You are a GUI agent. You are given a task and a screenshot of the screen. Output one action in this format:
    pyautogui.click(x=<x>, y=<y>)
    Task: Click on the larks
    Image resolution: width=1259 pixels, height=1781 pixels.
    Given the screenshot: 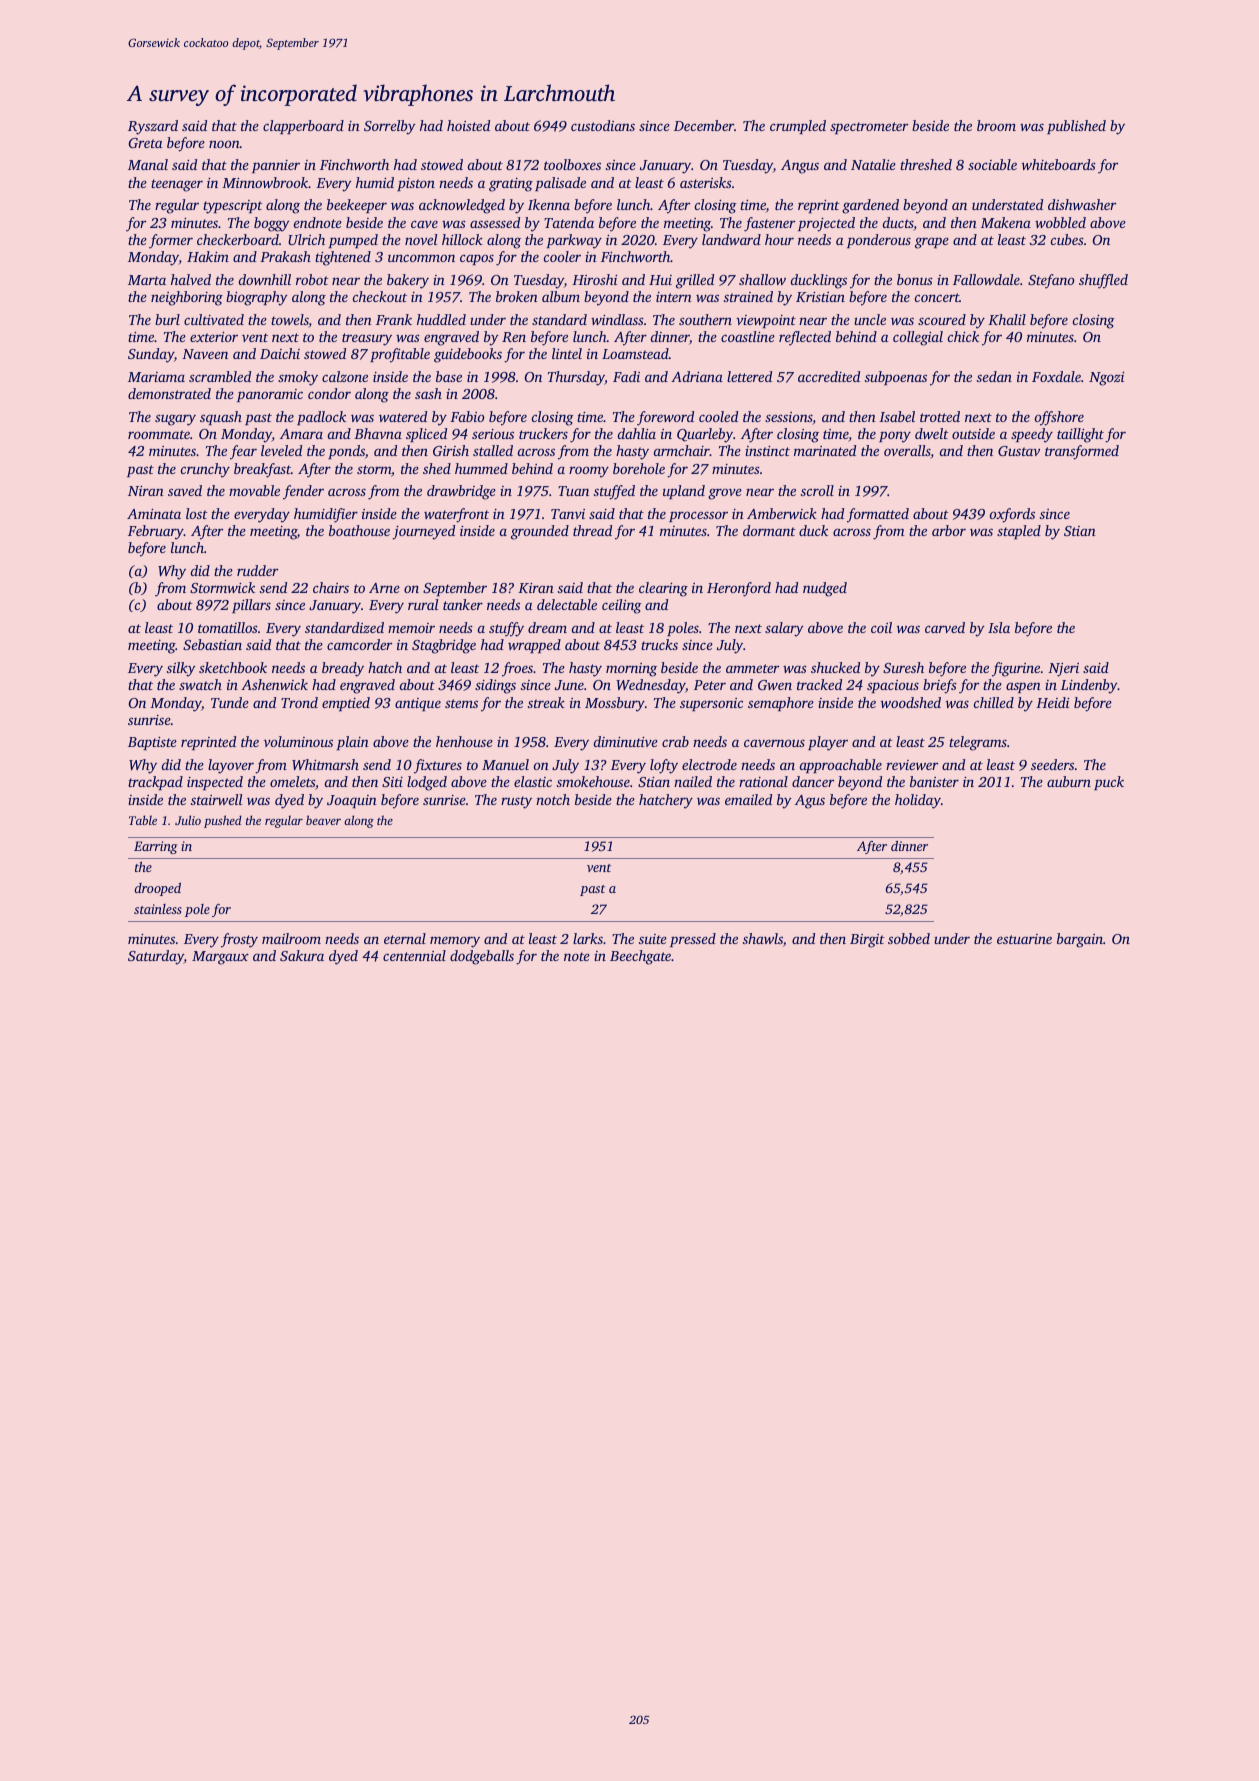 What is the action you would take?
    pyautogui.click(x=588, y=938)
